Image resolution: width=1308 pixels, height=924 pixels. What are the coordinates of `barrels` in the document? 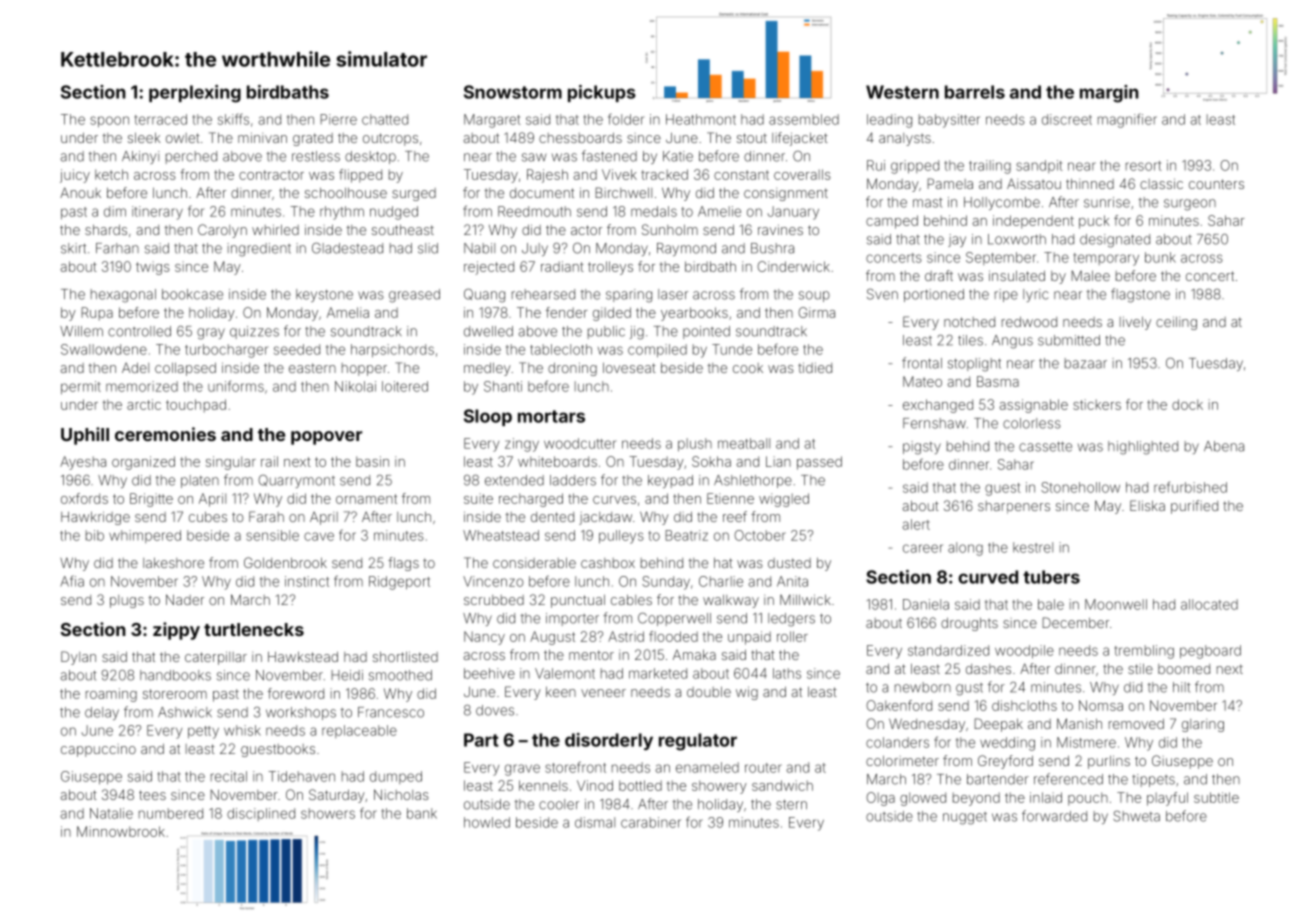 It's located at (975, 92).
